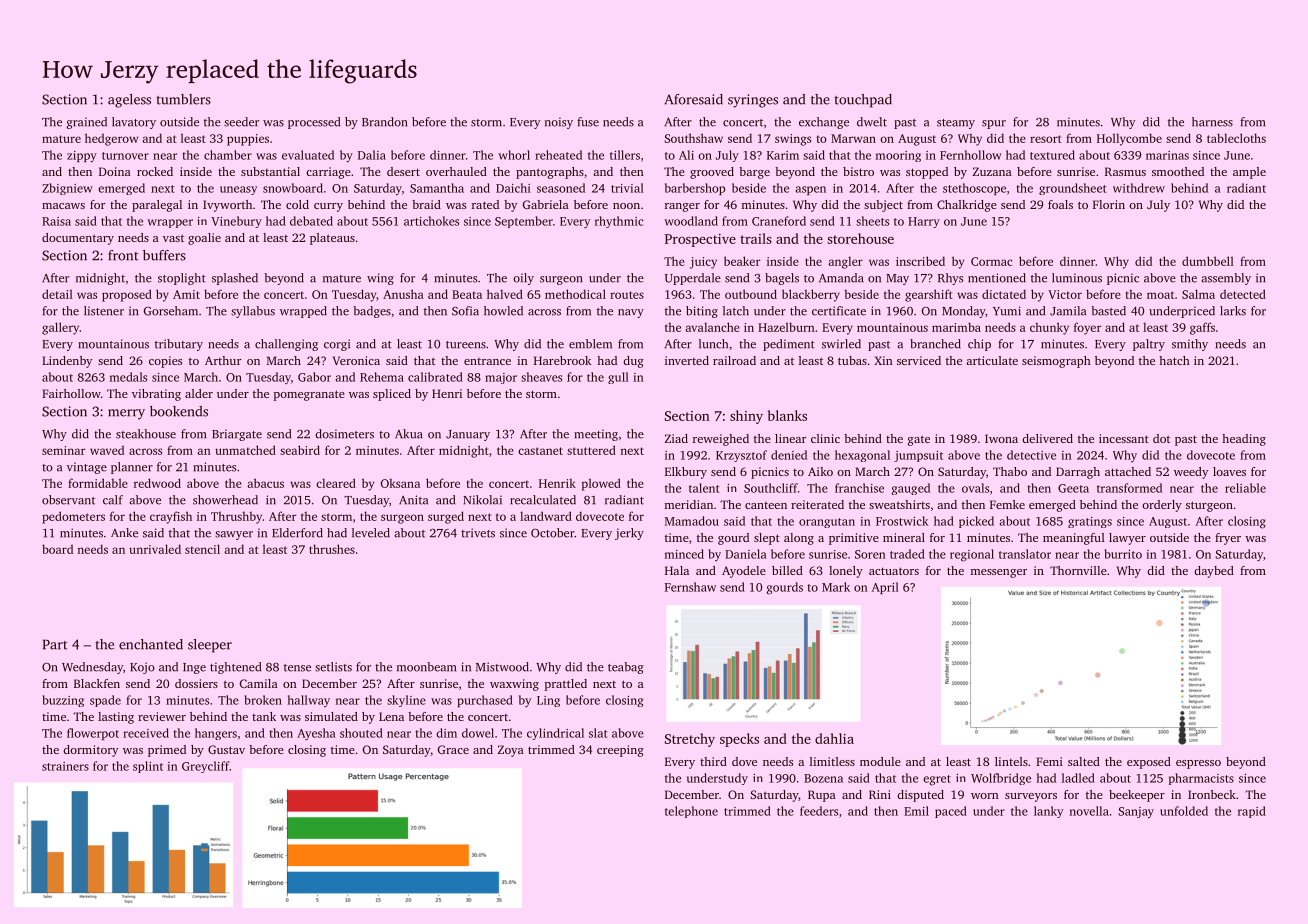 This page has height=924, width=1308. I want to click on juicy, so click(703, 263).
